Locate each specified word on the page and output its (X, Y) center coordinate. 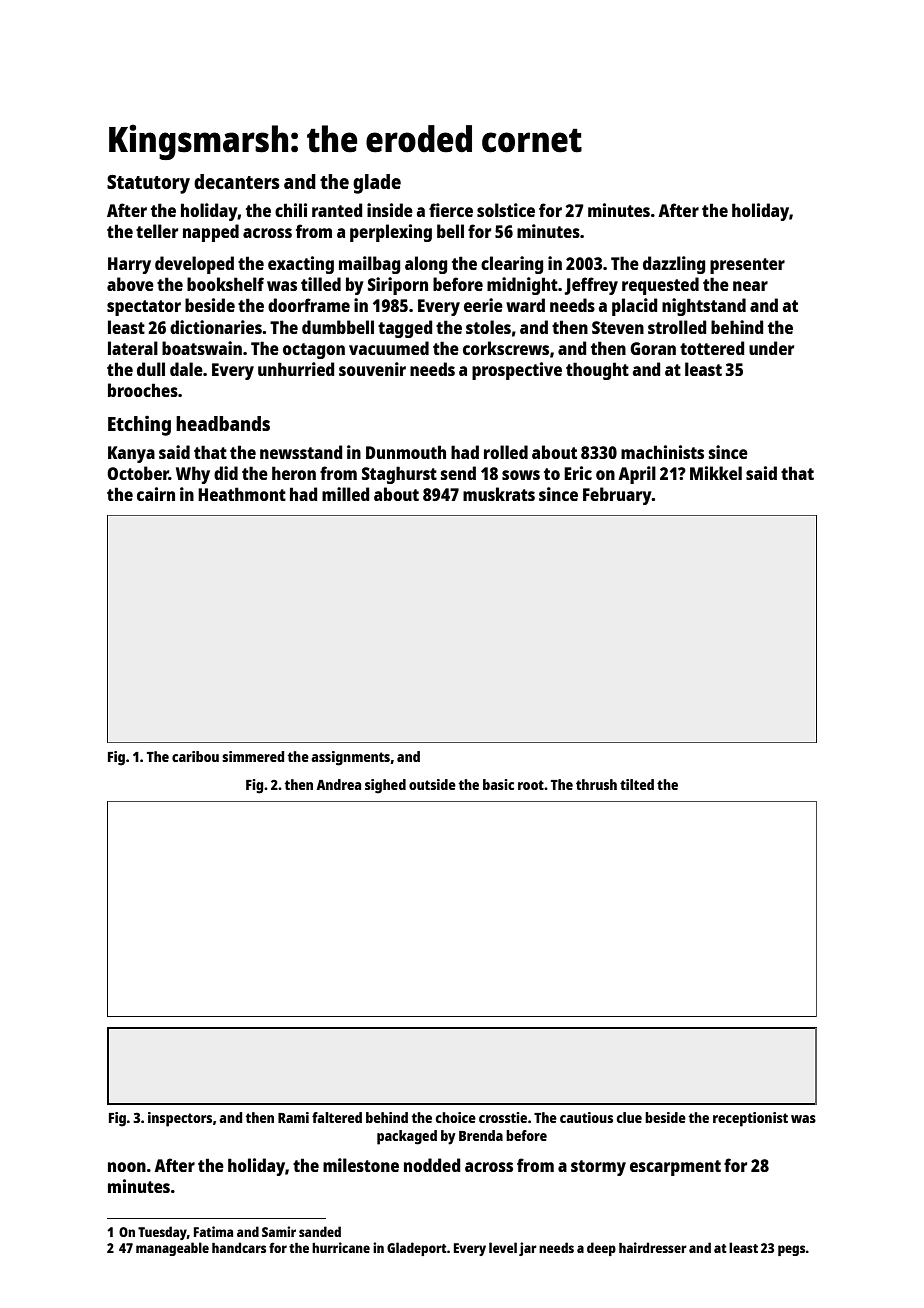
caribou (195, 756)
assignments (350, 758)
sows (521, 475)
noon (127, 1167)
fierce (451, 210)
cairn (156, 494)
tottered (712, 348)
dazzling (674, 265)
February (617, 496)
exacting (301, 265)
